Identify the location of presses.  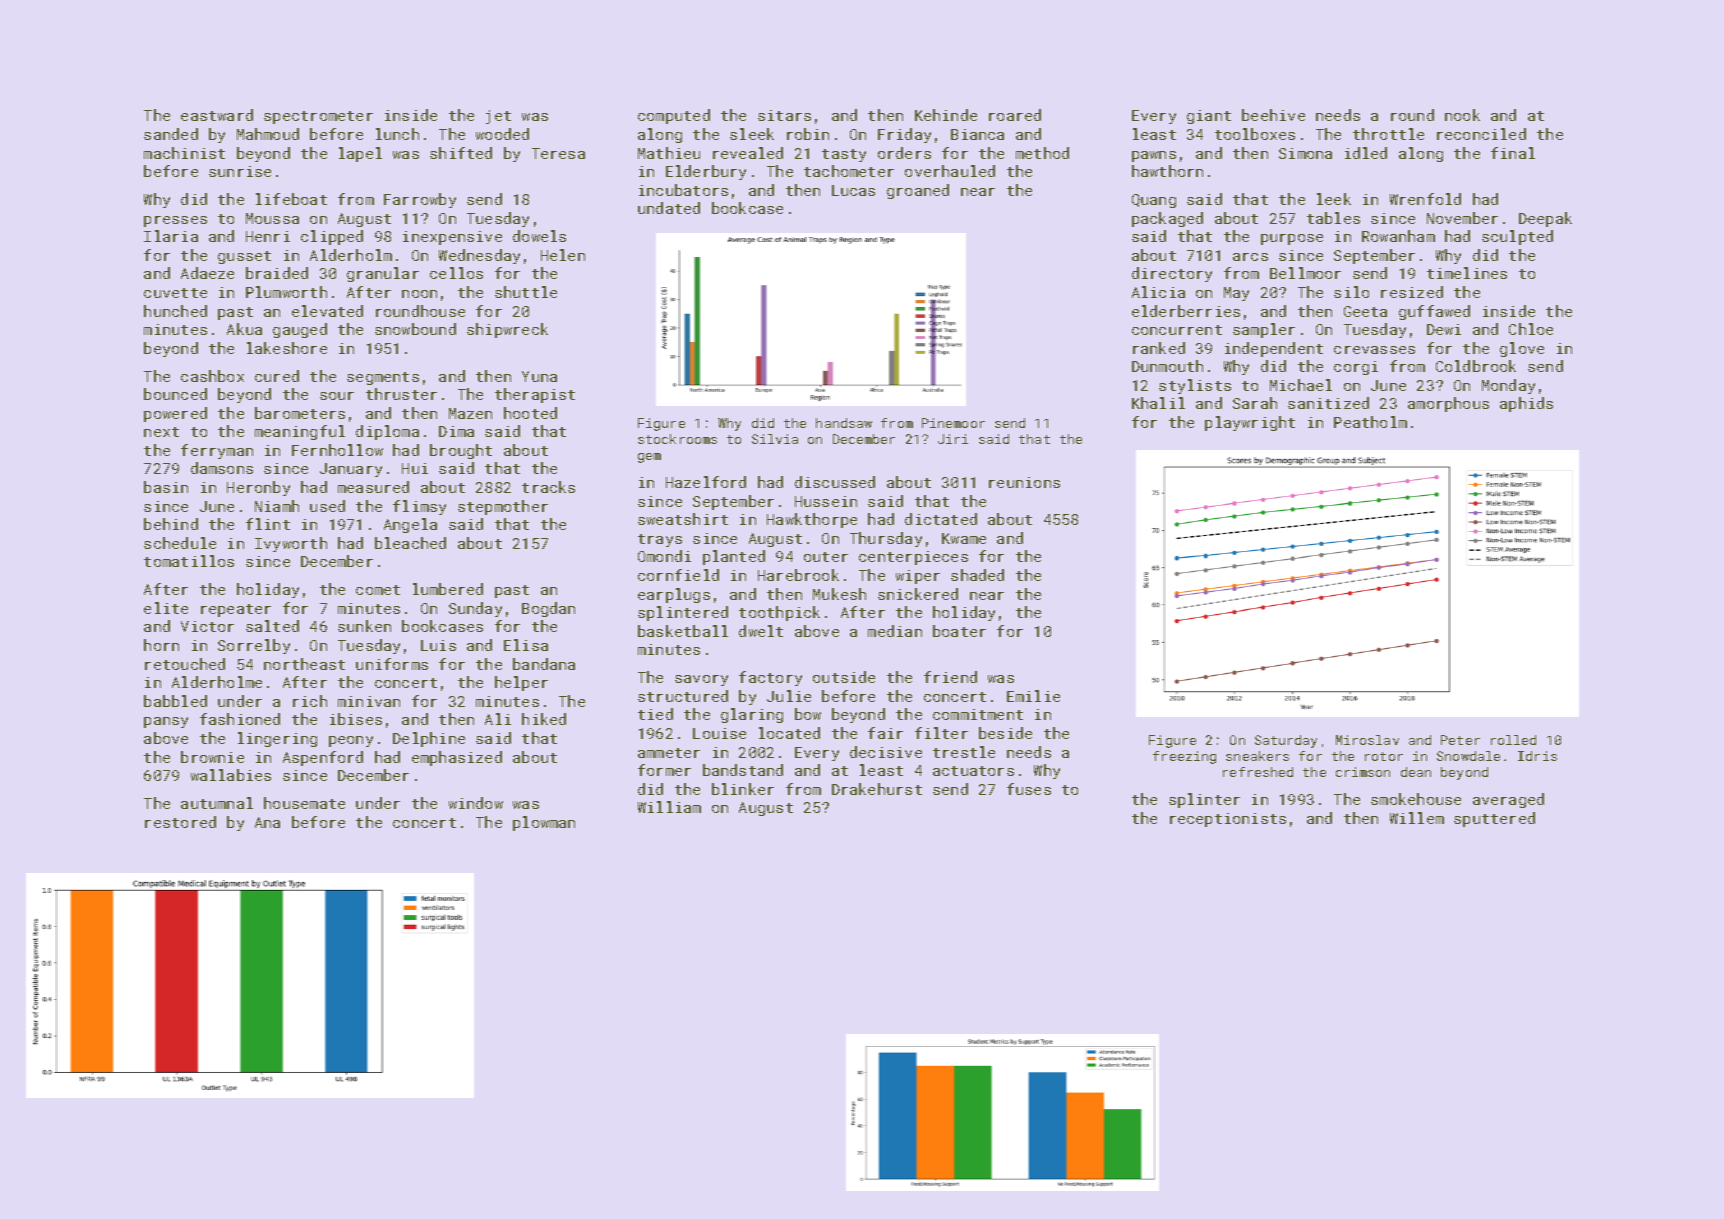
(175, 221).
